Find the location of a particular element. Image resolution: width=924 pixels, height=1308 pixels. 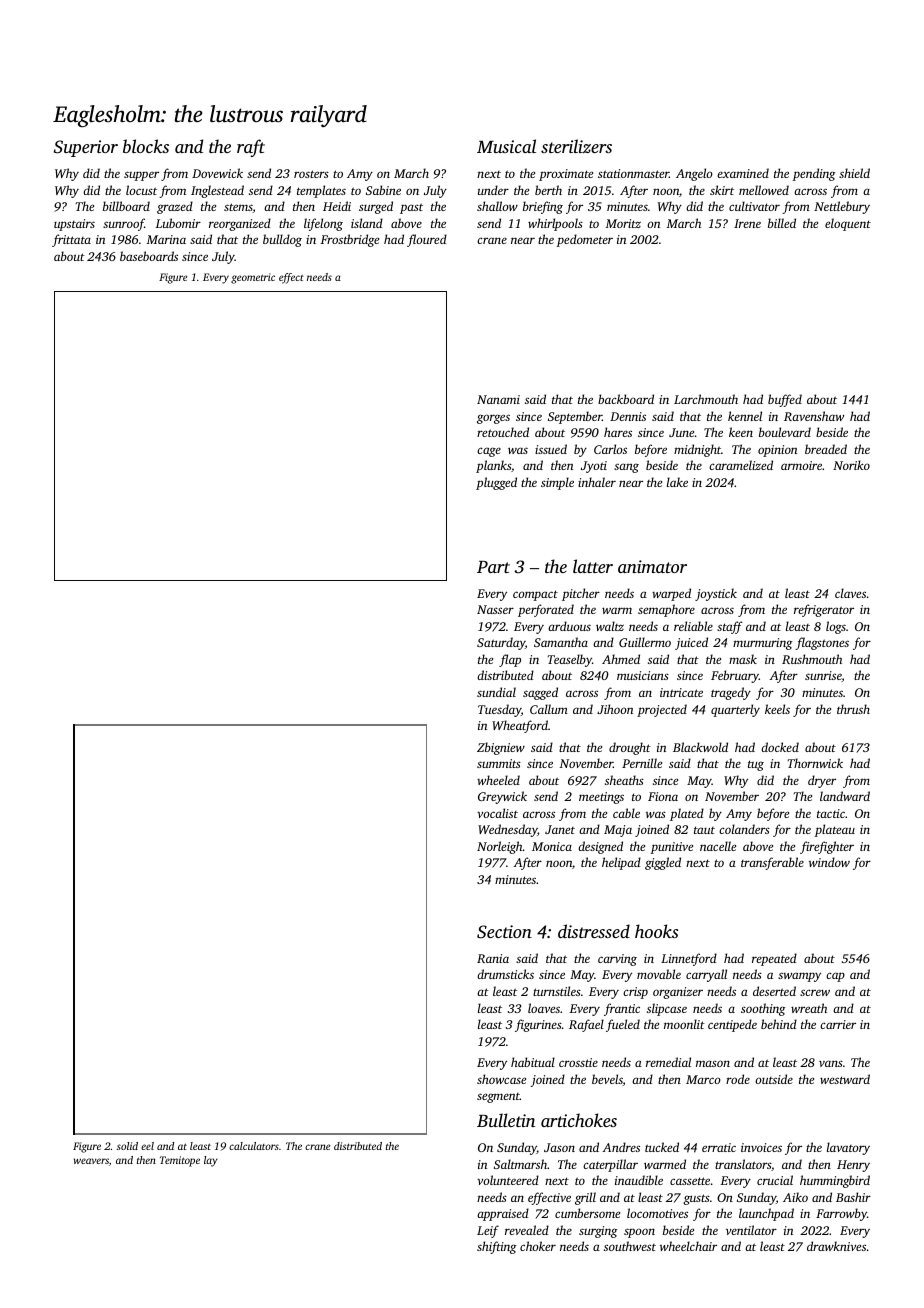

Part is located at coordinates (493, 567).
